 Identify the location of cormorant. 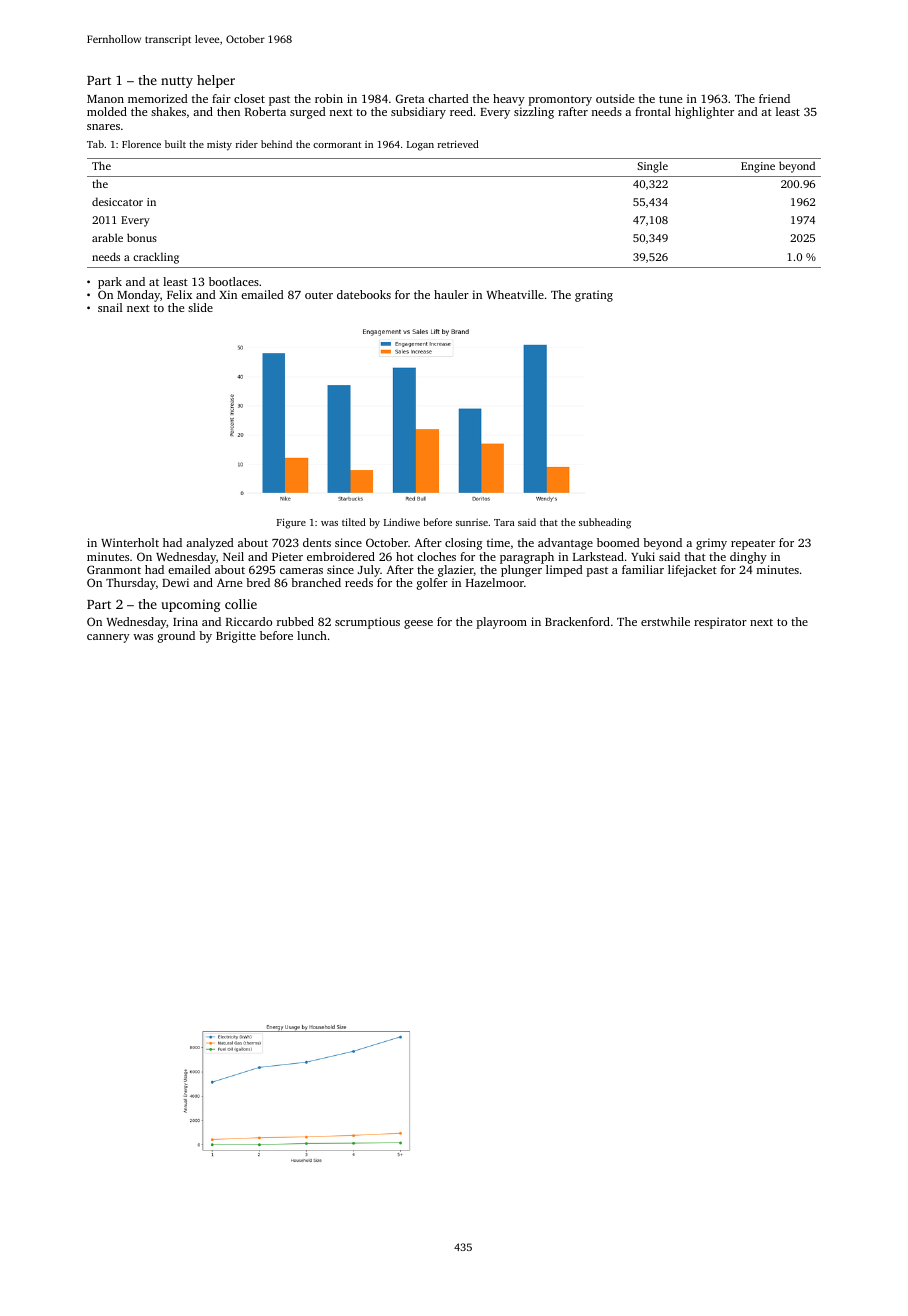
(337, 145).
